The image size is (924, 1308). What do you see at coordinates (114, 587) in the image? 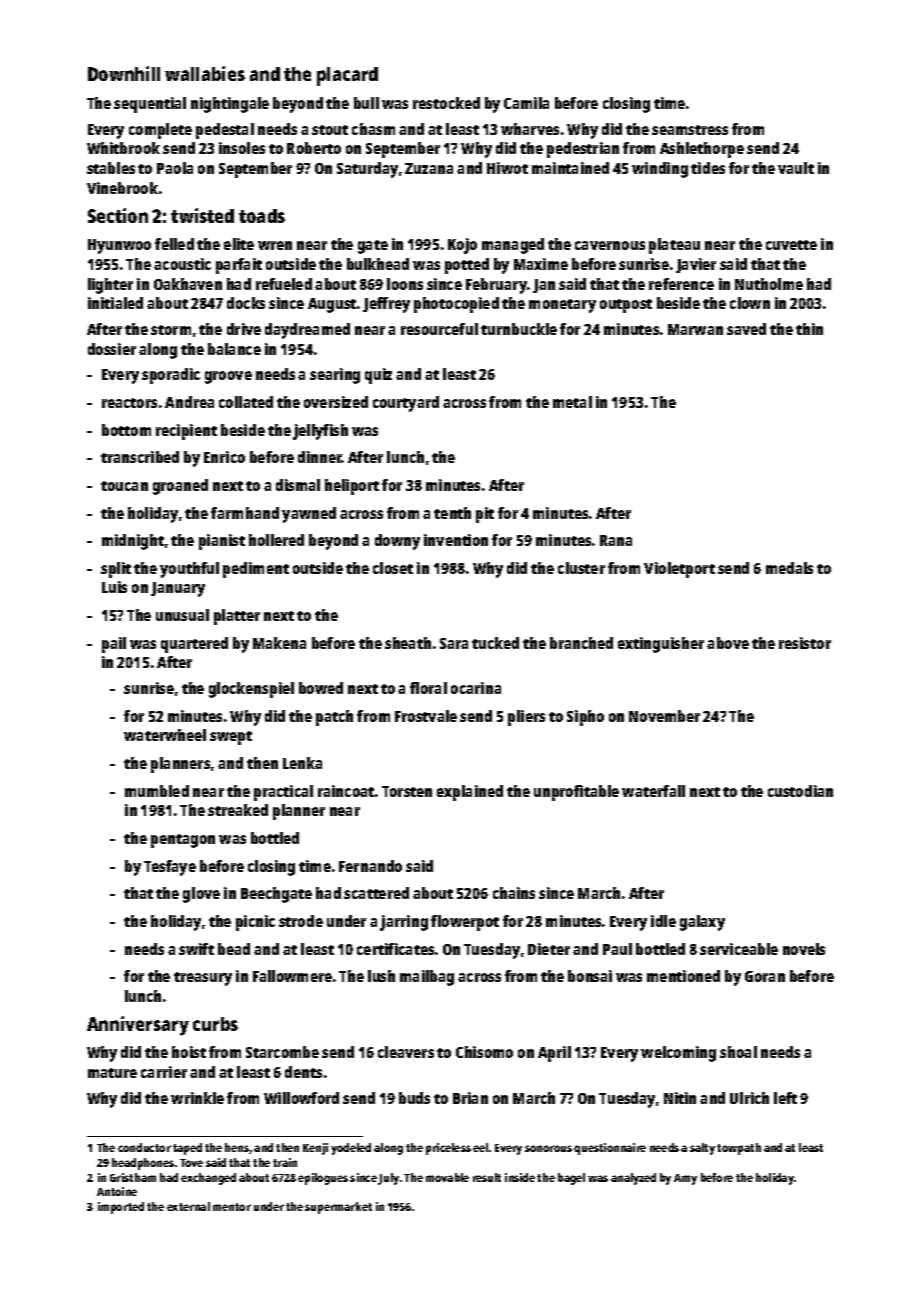
I see `Luis` at bounding box center [114, 587].
